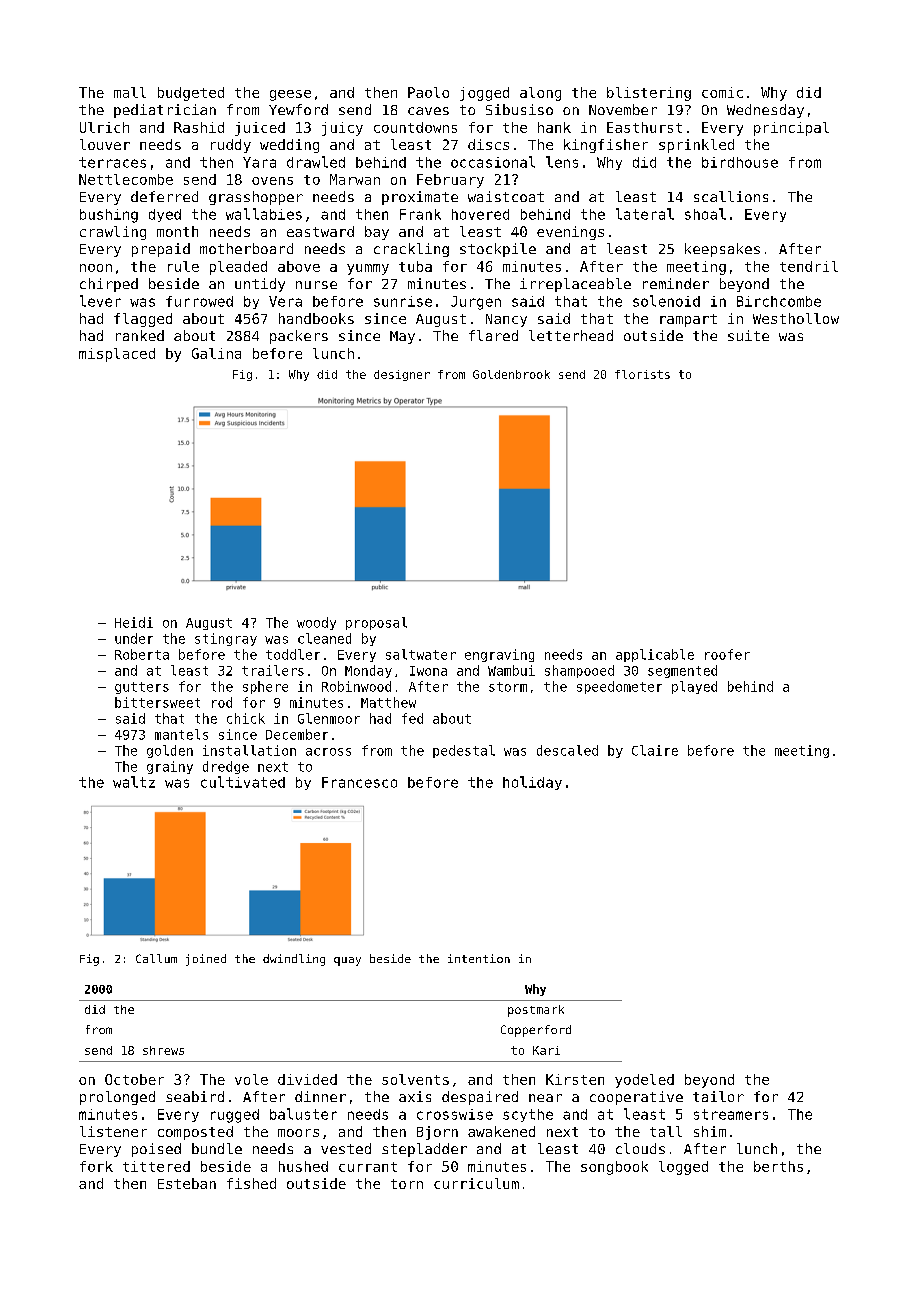 This screenshot has height=1308, width=924. Describe the element at coordinates (316, 623) in the screenshot. I see `woody` at that location.
